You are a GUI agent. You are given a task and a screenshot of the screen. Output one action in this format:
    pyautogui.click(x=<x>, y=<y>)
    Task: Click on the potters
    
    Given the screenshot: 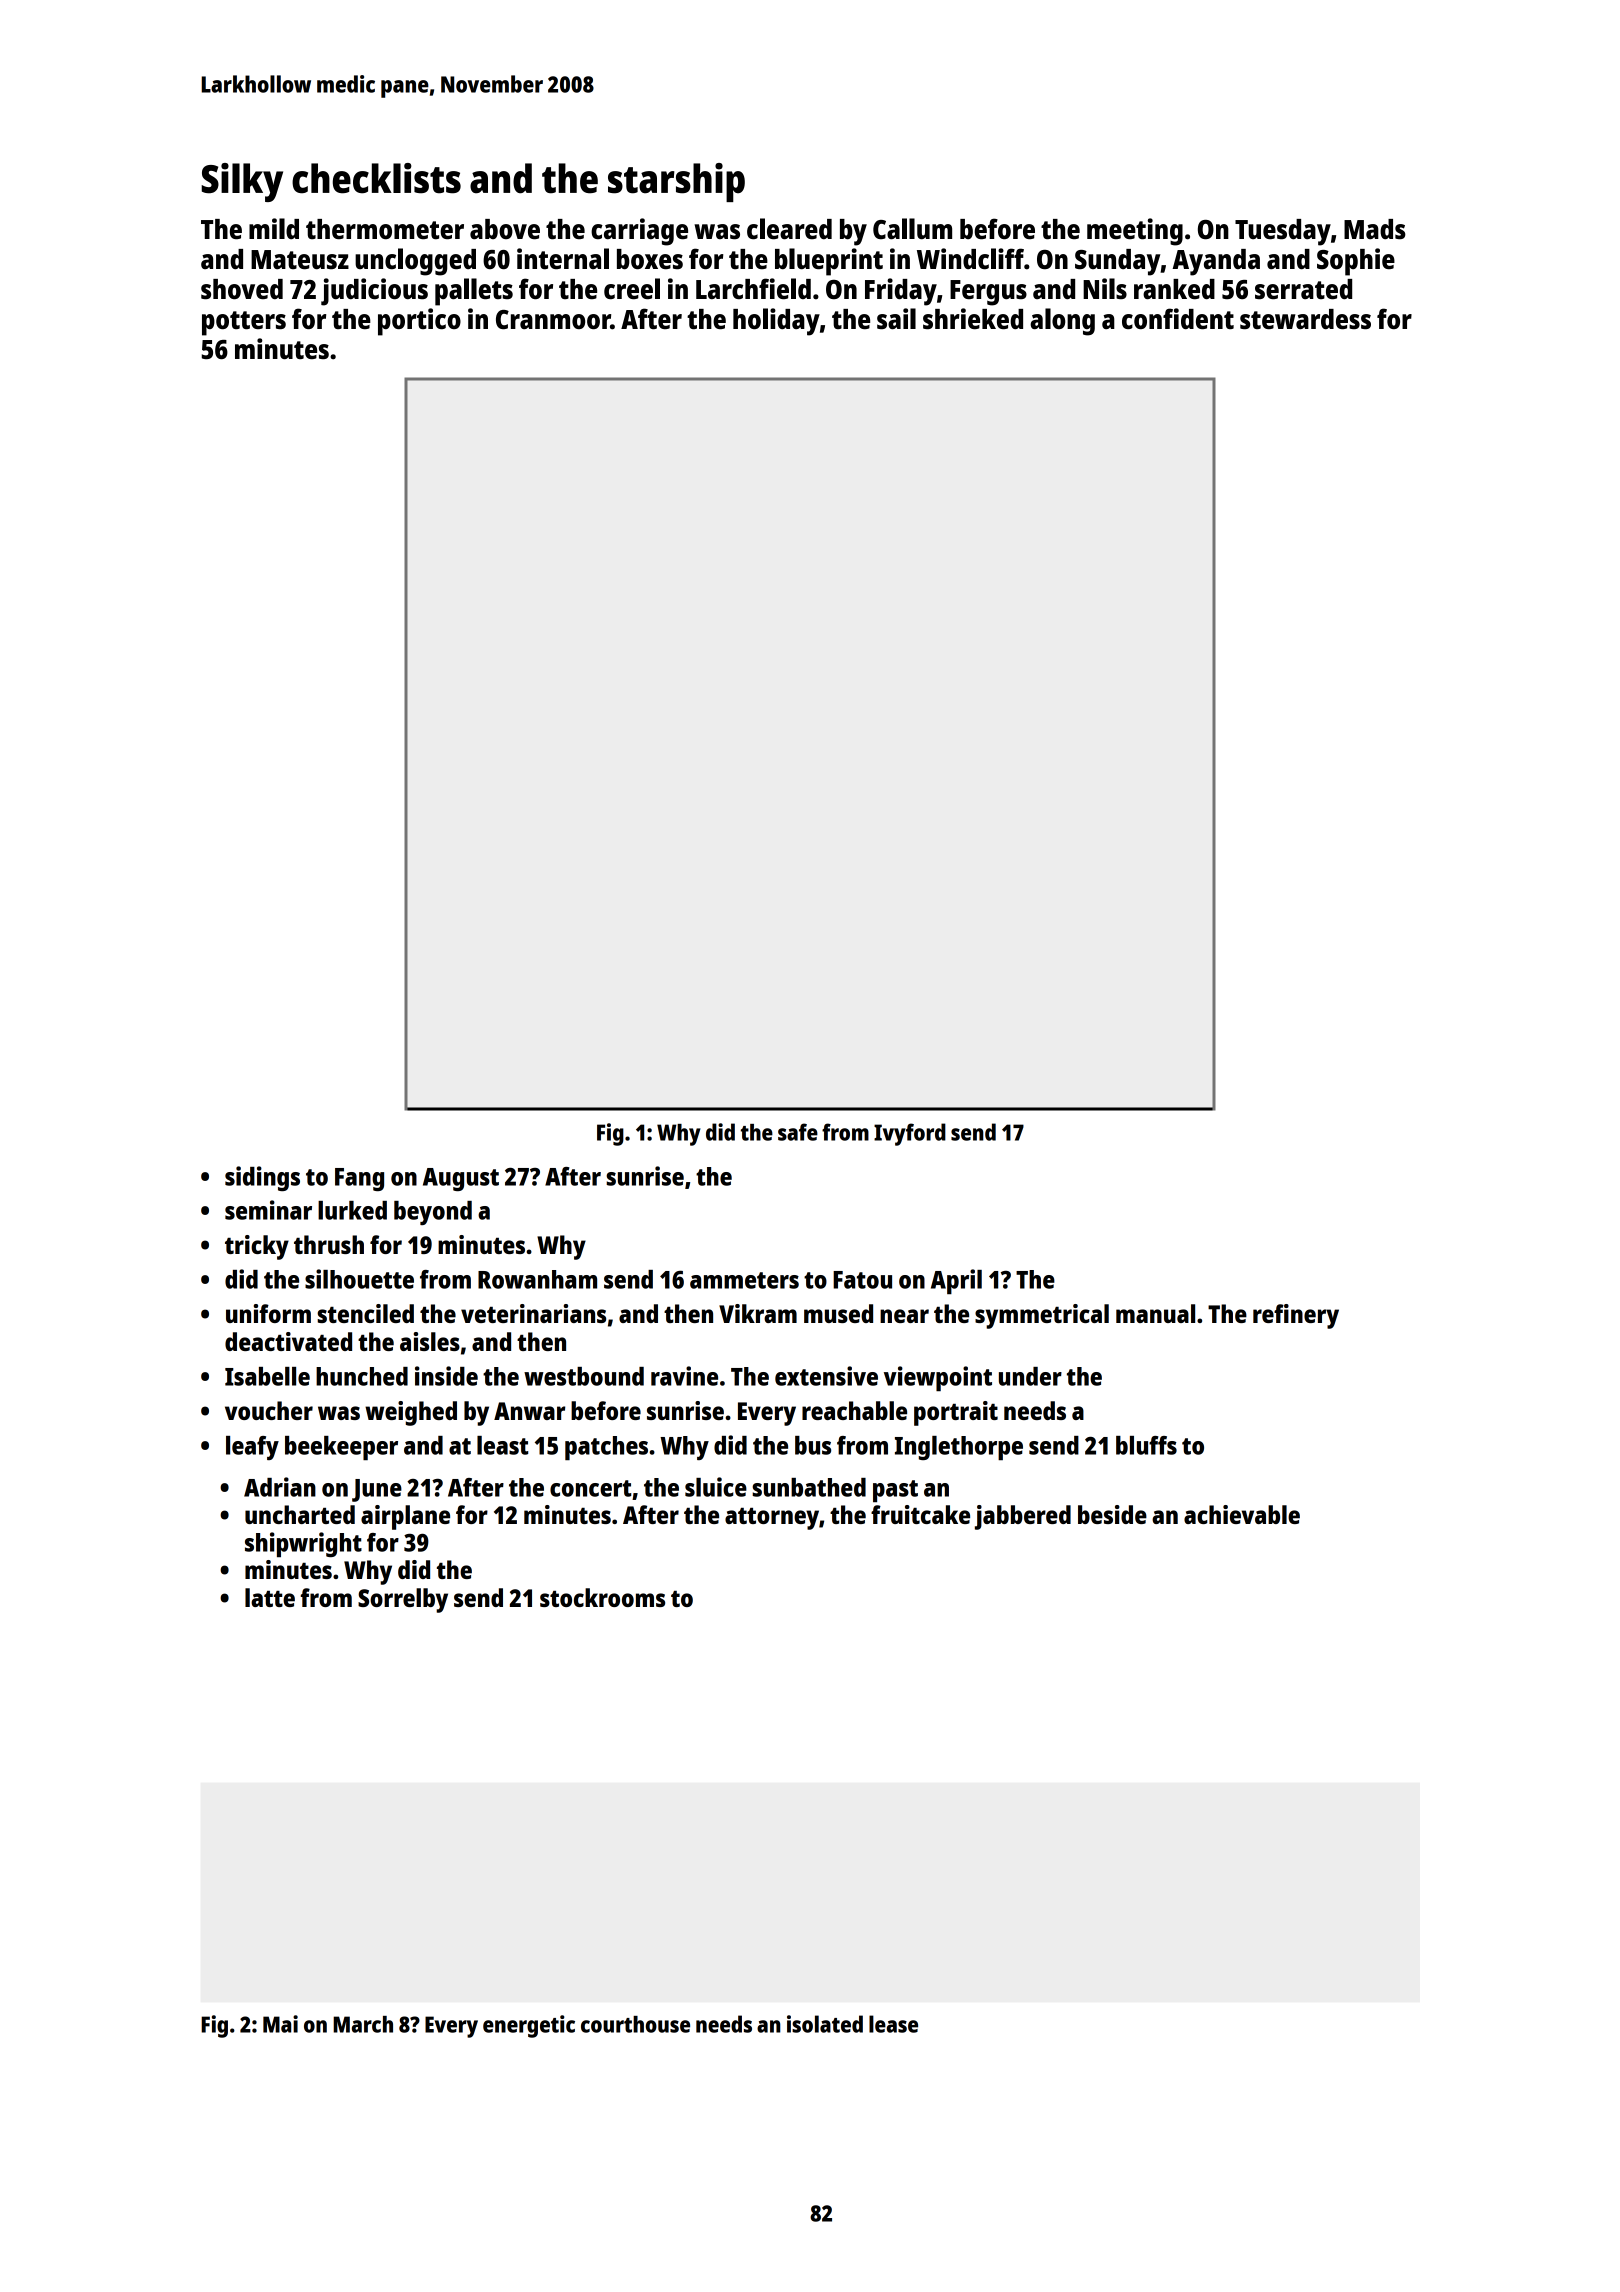 What is the action you would take?
    pyautogui.click(x=244, y=323)
